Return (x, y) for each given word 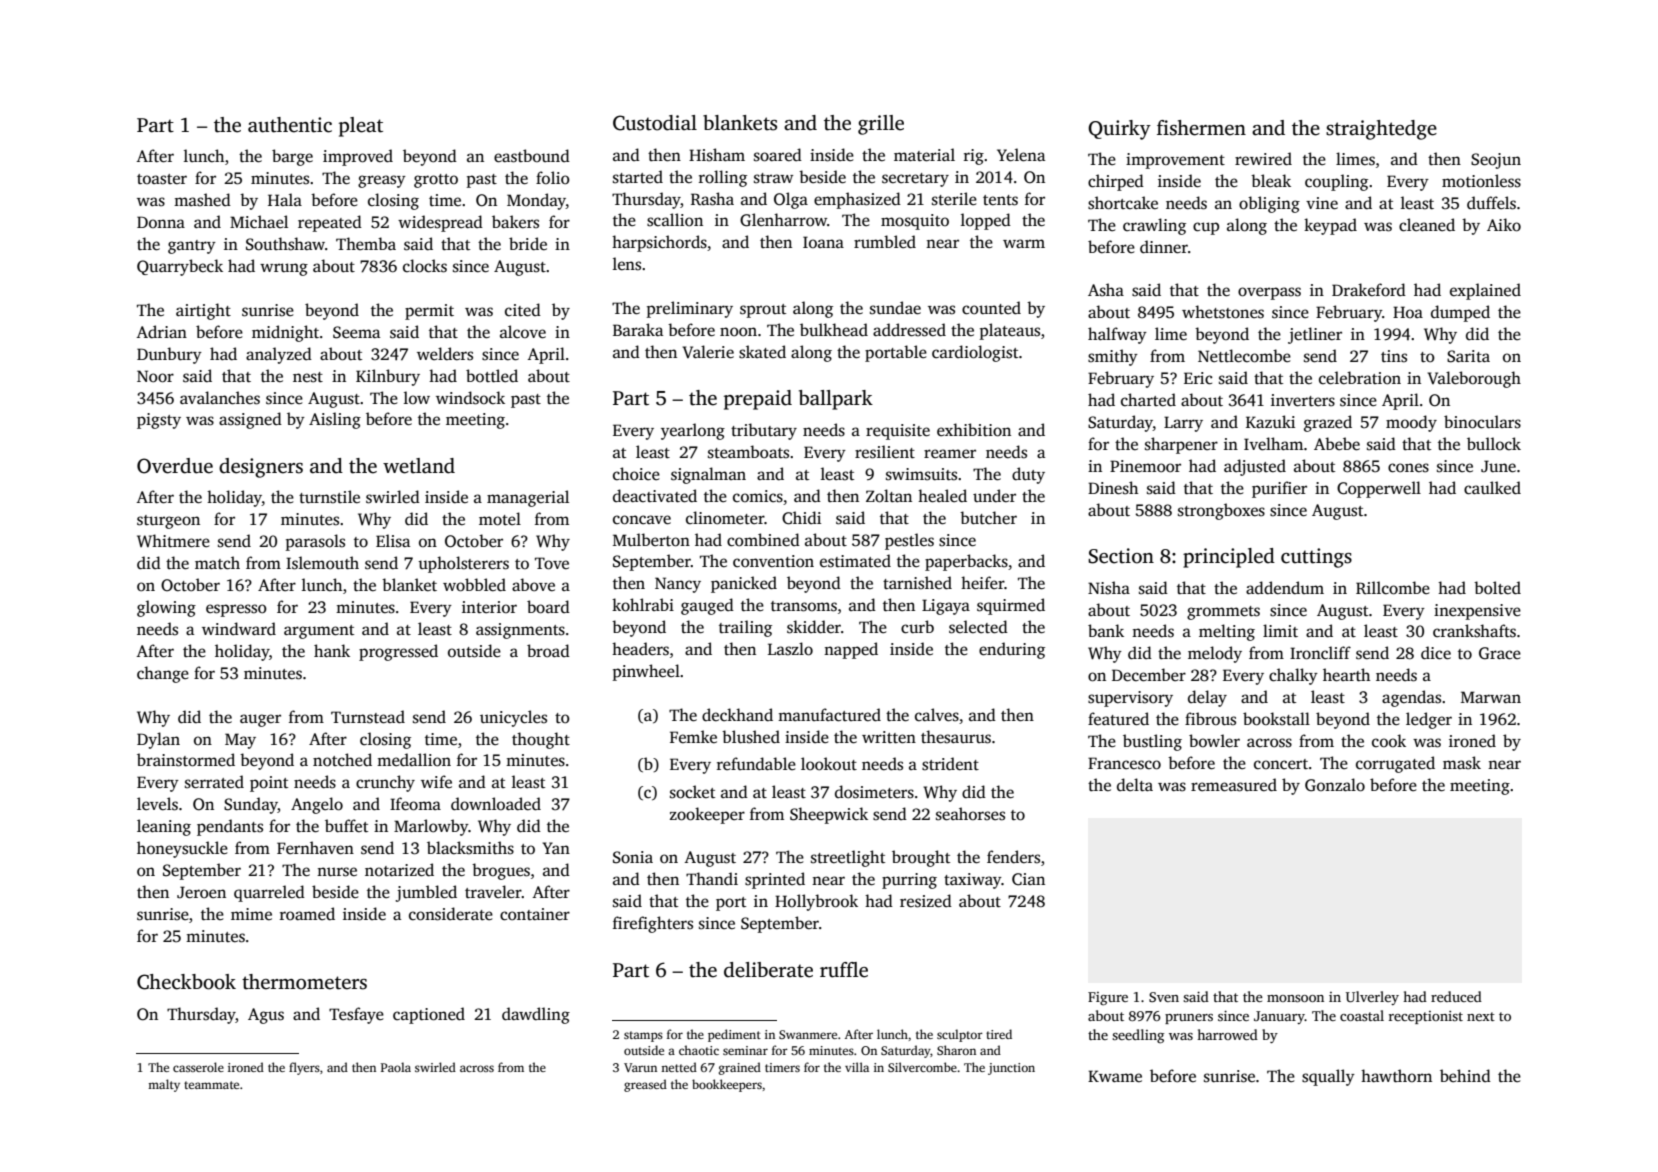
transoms (804, 606)
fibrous (1210, 719)
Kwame (1115, 1076)
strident (950, 764)
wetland (419, 466)
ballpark (836, 400)
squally (1328, 1077)
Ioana (823, 242)
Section (1121, 556)
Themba (366, 243)
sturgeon (168, 522)
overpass (1269, 293)
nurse (337, 872)
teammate (211, 1085)
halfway (1117, 335)
